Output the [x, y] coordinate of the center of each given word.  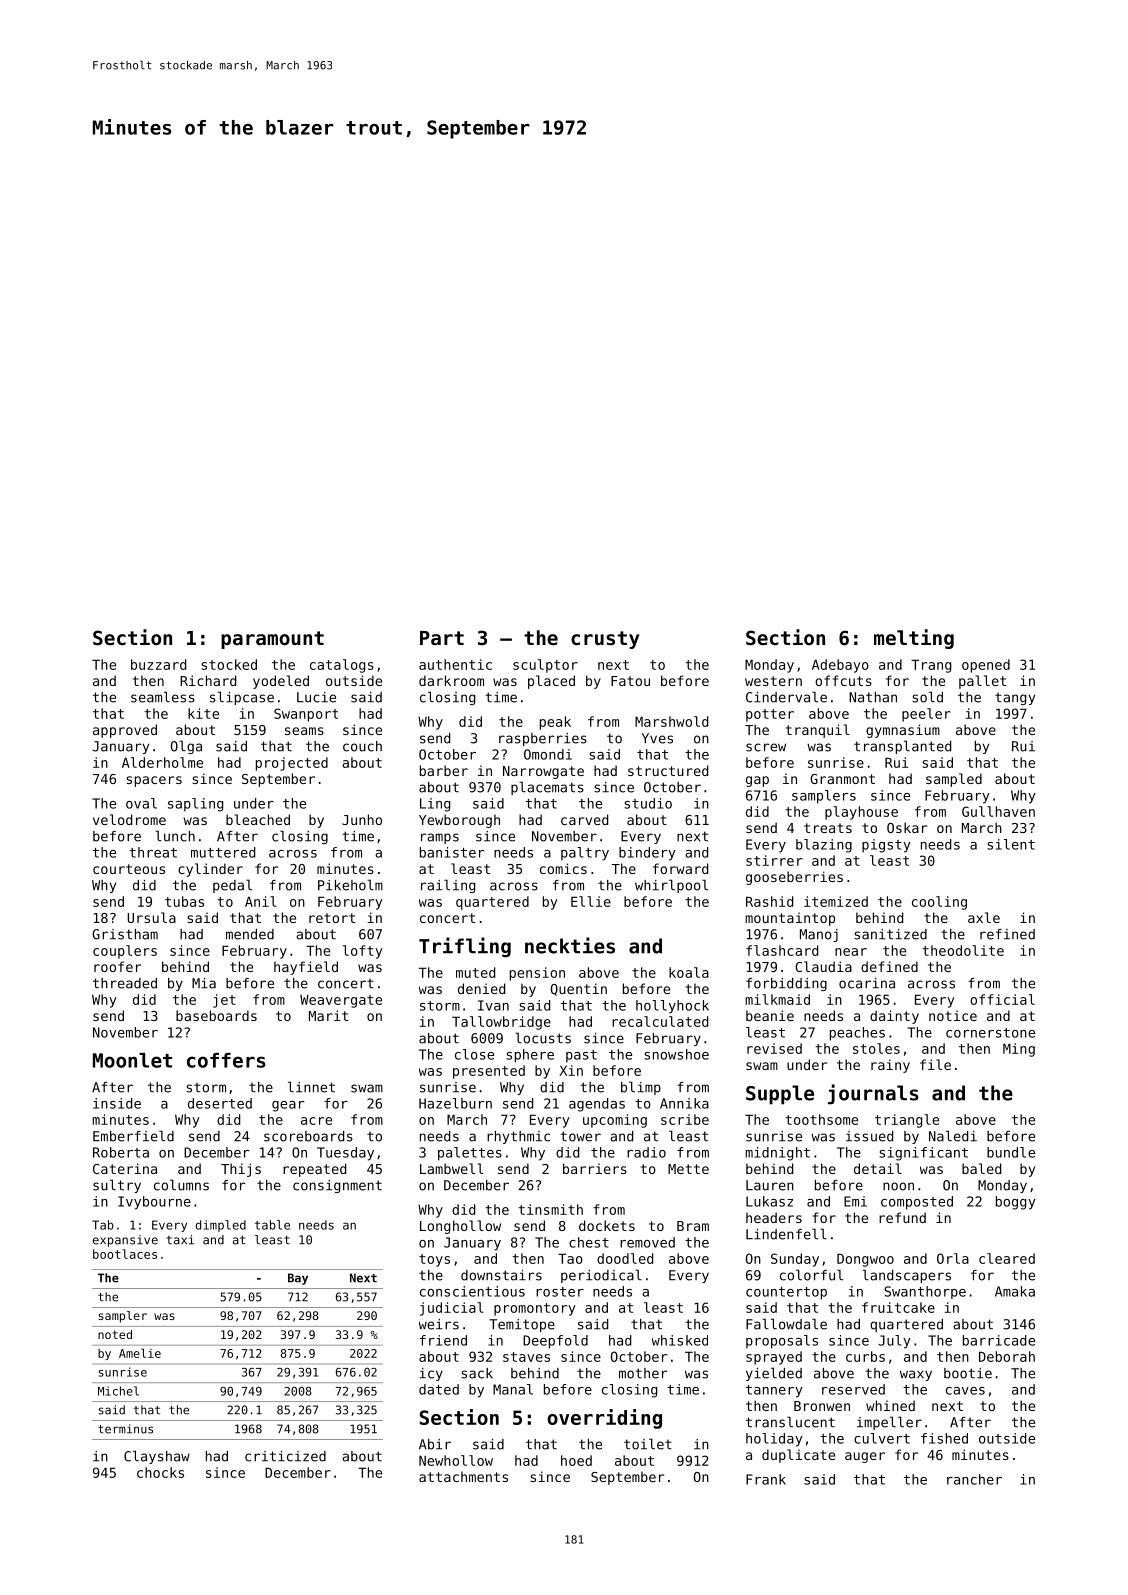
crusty [605, 640]
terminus [125, 1429]
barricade [999, 1340]
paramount [272, 640]
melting [914, 639]
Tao [570, 1258]
